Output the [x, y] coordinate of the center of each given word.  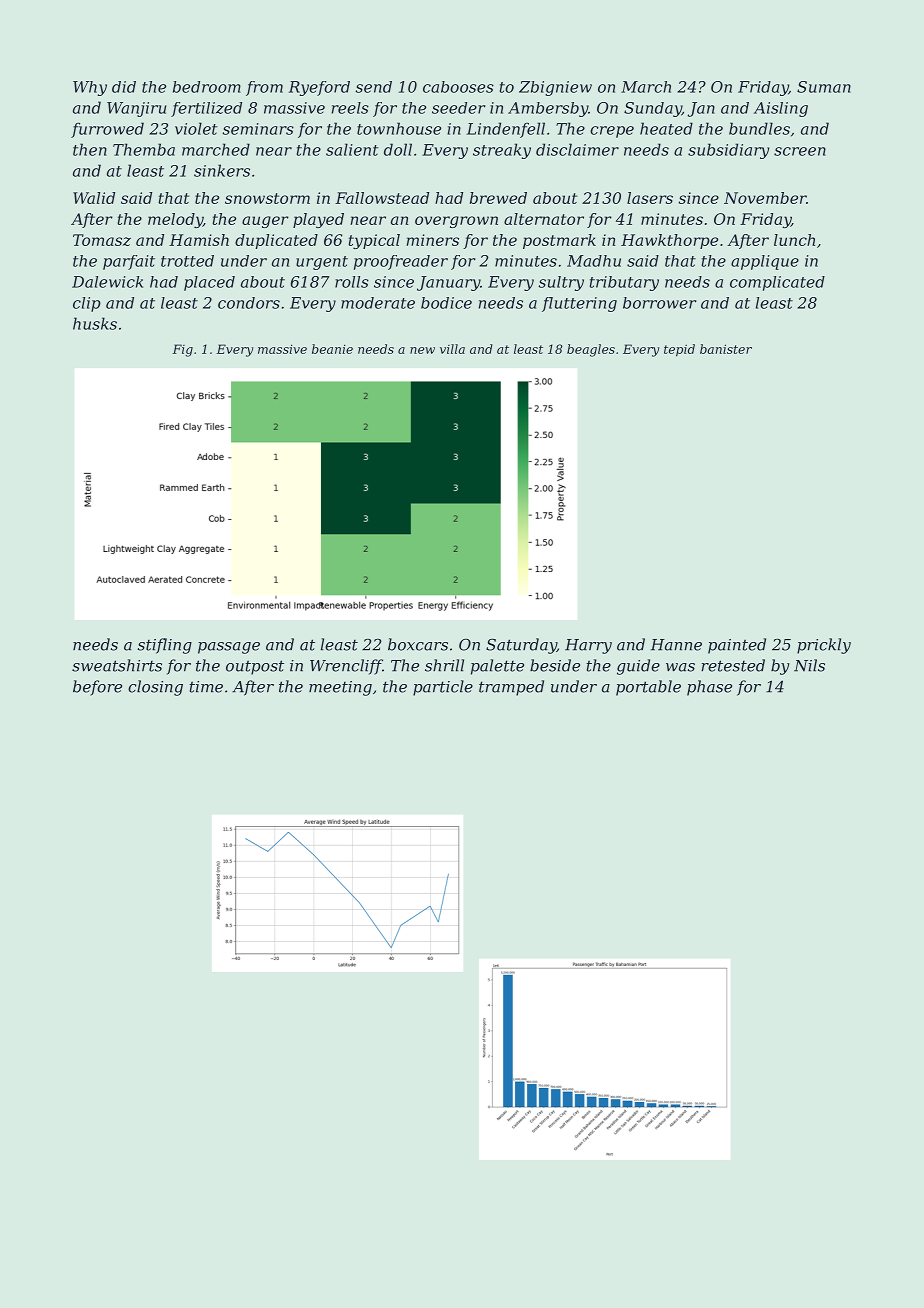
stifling [165, 646]
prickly [824, 646]
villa [452, 349]
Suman [824, 87]
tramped [511, 688]
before [97, 688]
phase [709, 688]
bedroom [207, 87]
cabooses [458, 87]
